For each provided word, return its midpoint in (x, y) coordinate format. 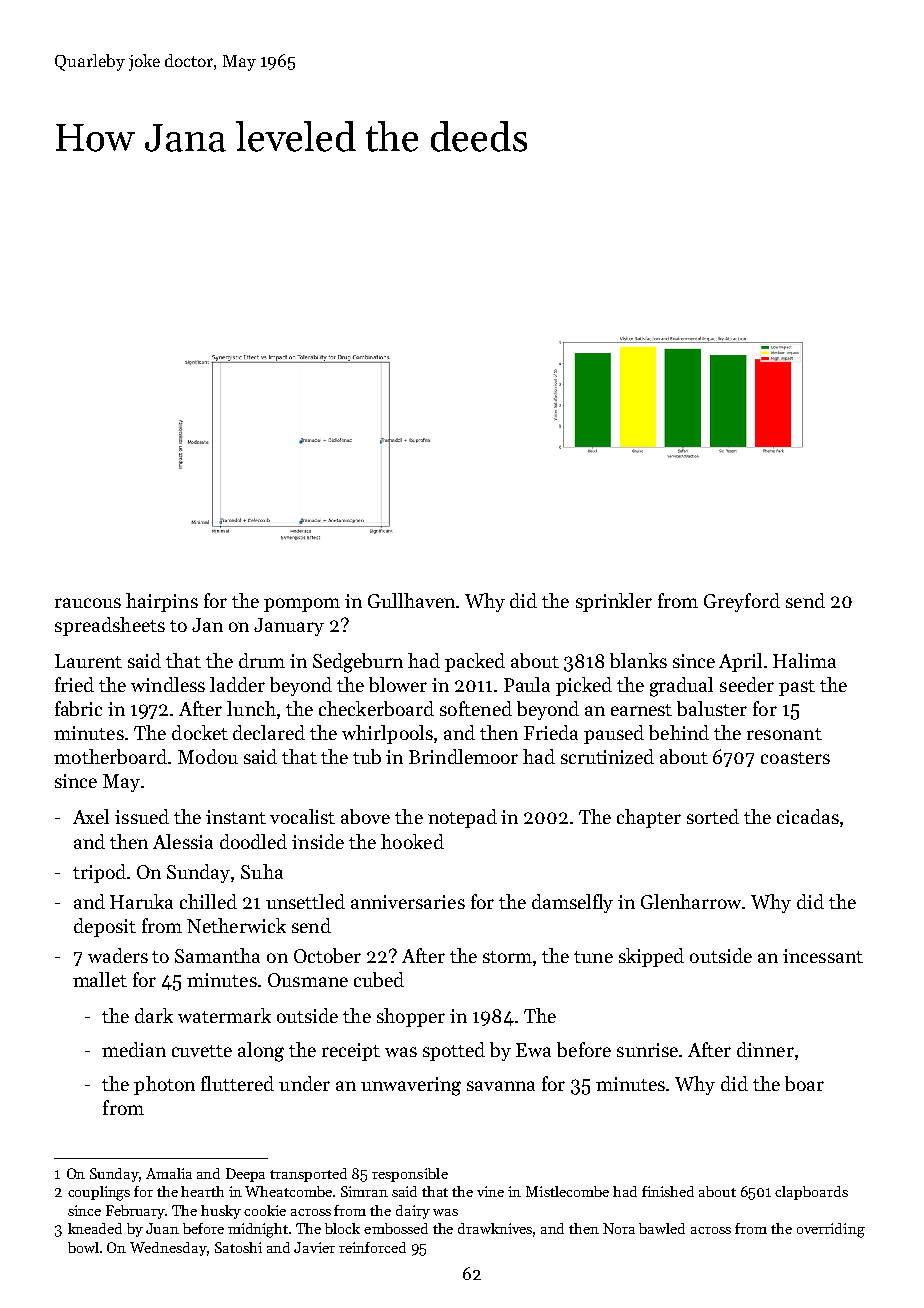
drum (262, 660)
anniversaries (408, 902)
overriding (831, 1230)
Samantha (217, 955)
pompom (302, 605)
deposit (105, 927)
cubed (379, 979)
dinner (765, 1049)
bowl (83, 1247)
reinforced (372, 1247)
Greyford (742, 602)
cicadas (808, 816)
